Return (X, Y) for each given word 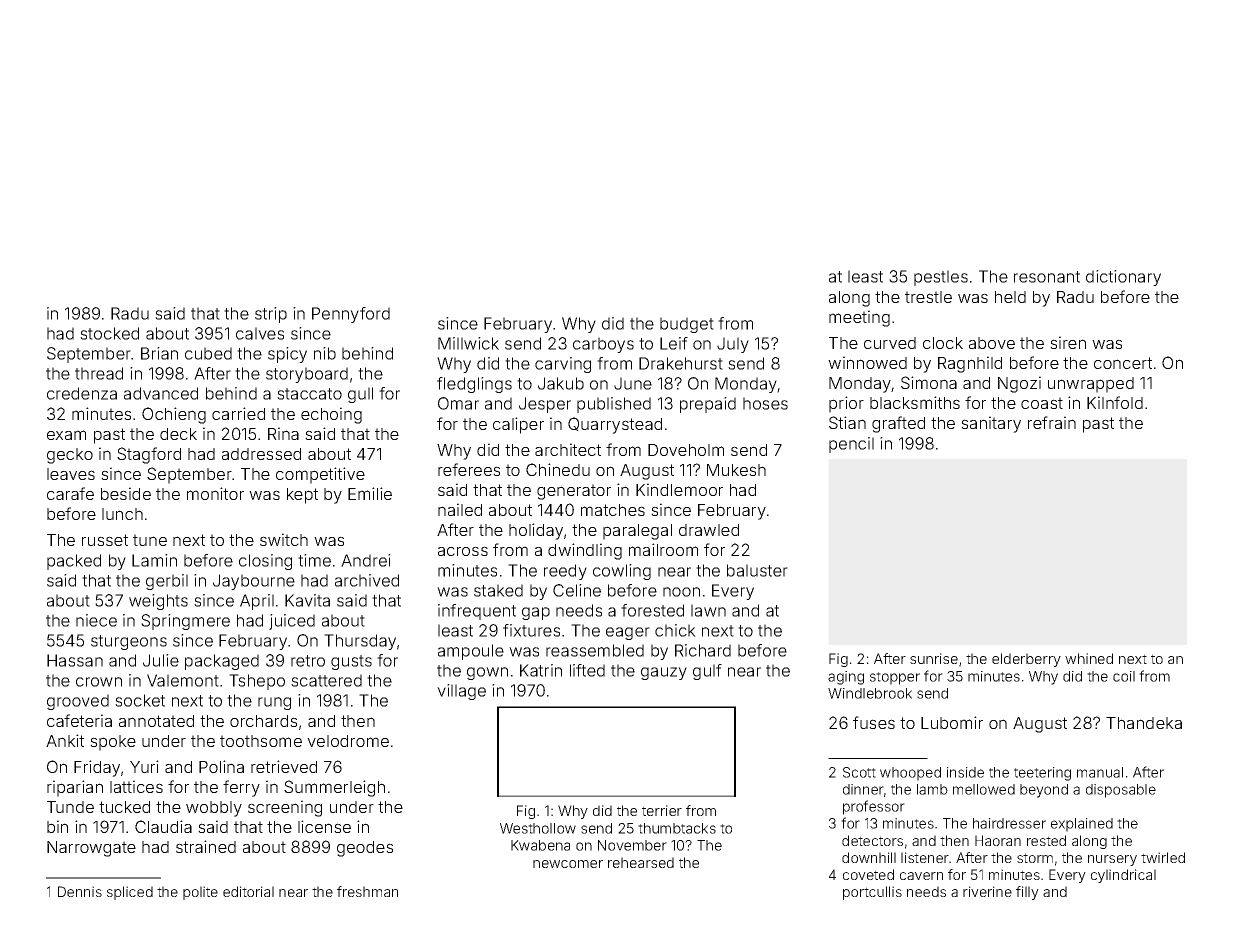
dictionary (1123, 278)
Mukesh (736, 470)
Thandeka (1144, 723)
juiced (292, 622)
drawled (709, 530)
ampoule (471, 652)
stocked (109, 333)
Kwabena (540, 845)
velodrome (348, 741)
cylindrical (1123, 876)
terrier (662, 810)
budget (687, 325)
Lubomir (952, 722)
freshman (367, 891)
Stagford (149, 455)
